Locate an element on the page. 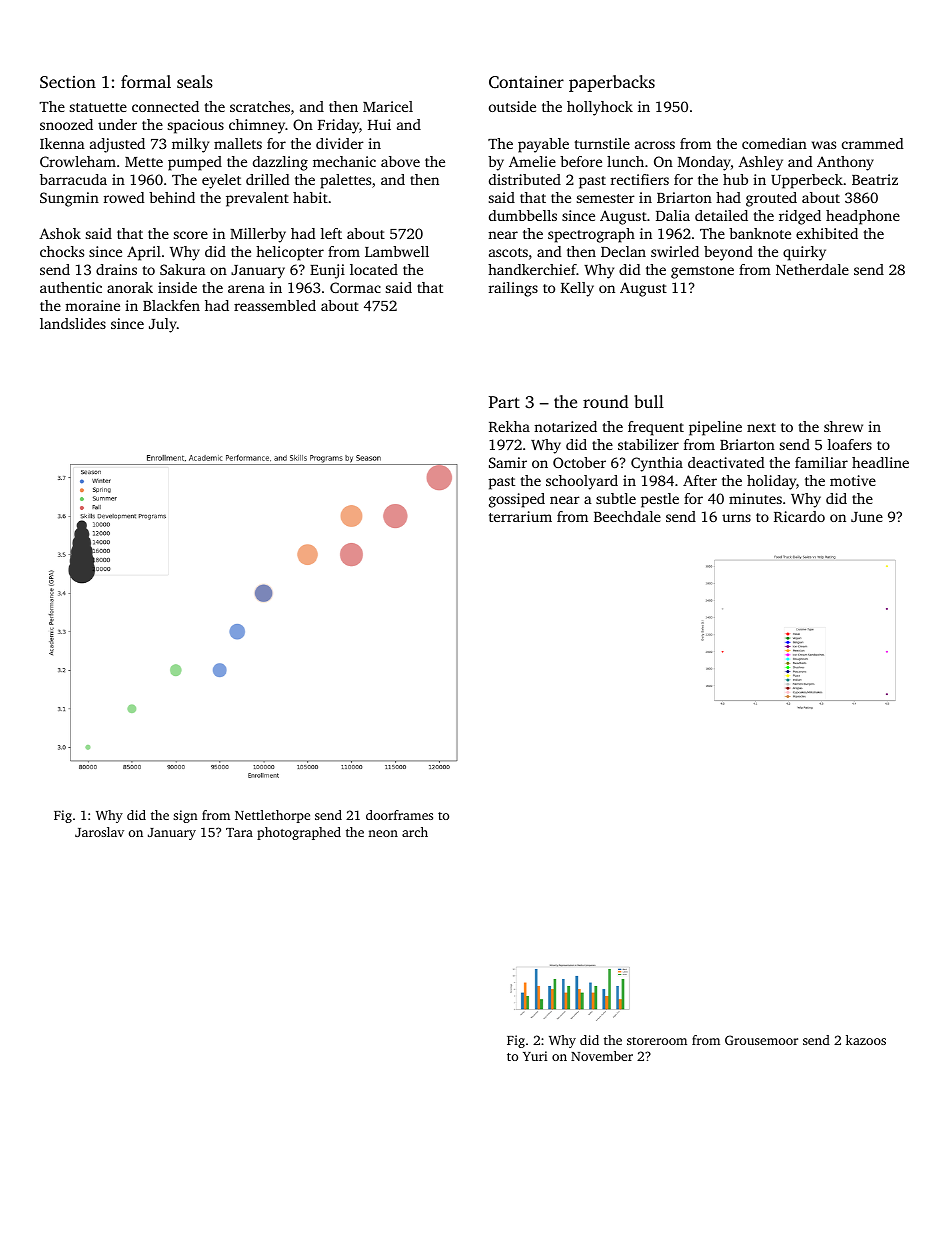 This image has height=1233, width=952. doorframes is located at coordinates (399, 815).
